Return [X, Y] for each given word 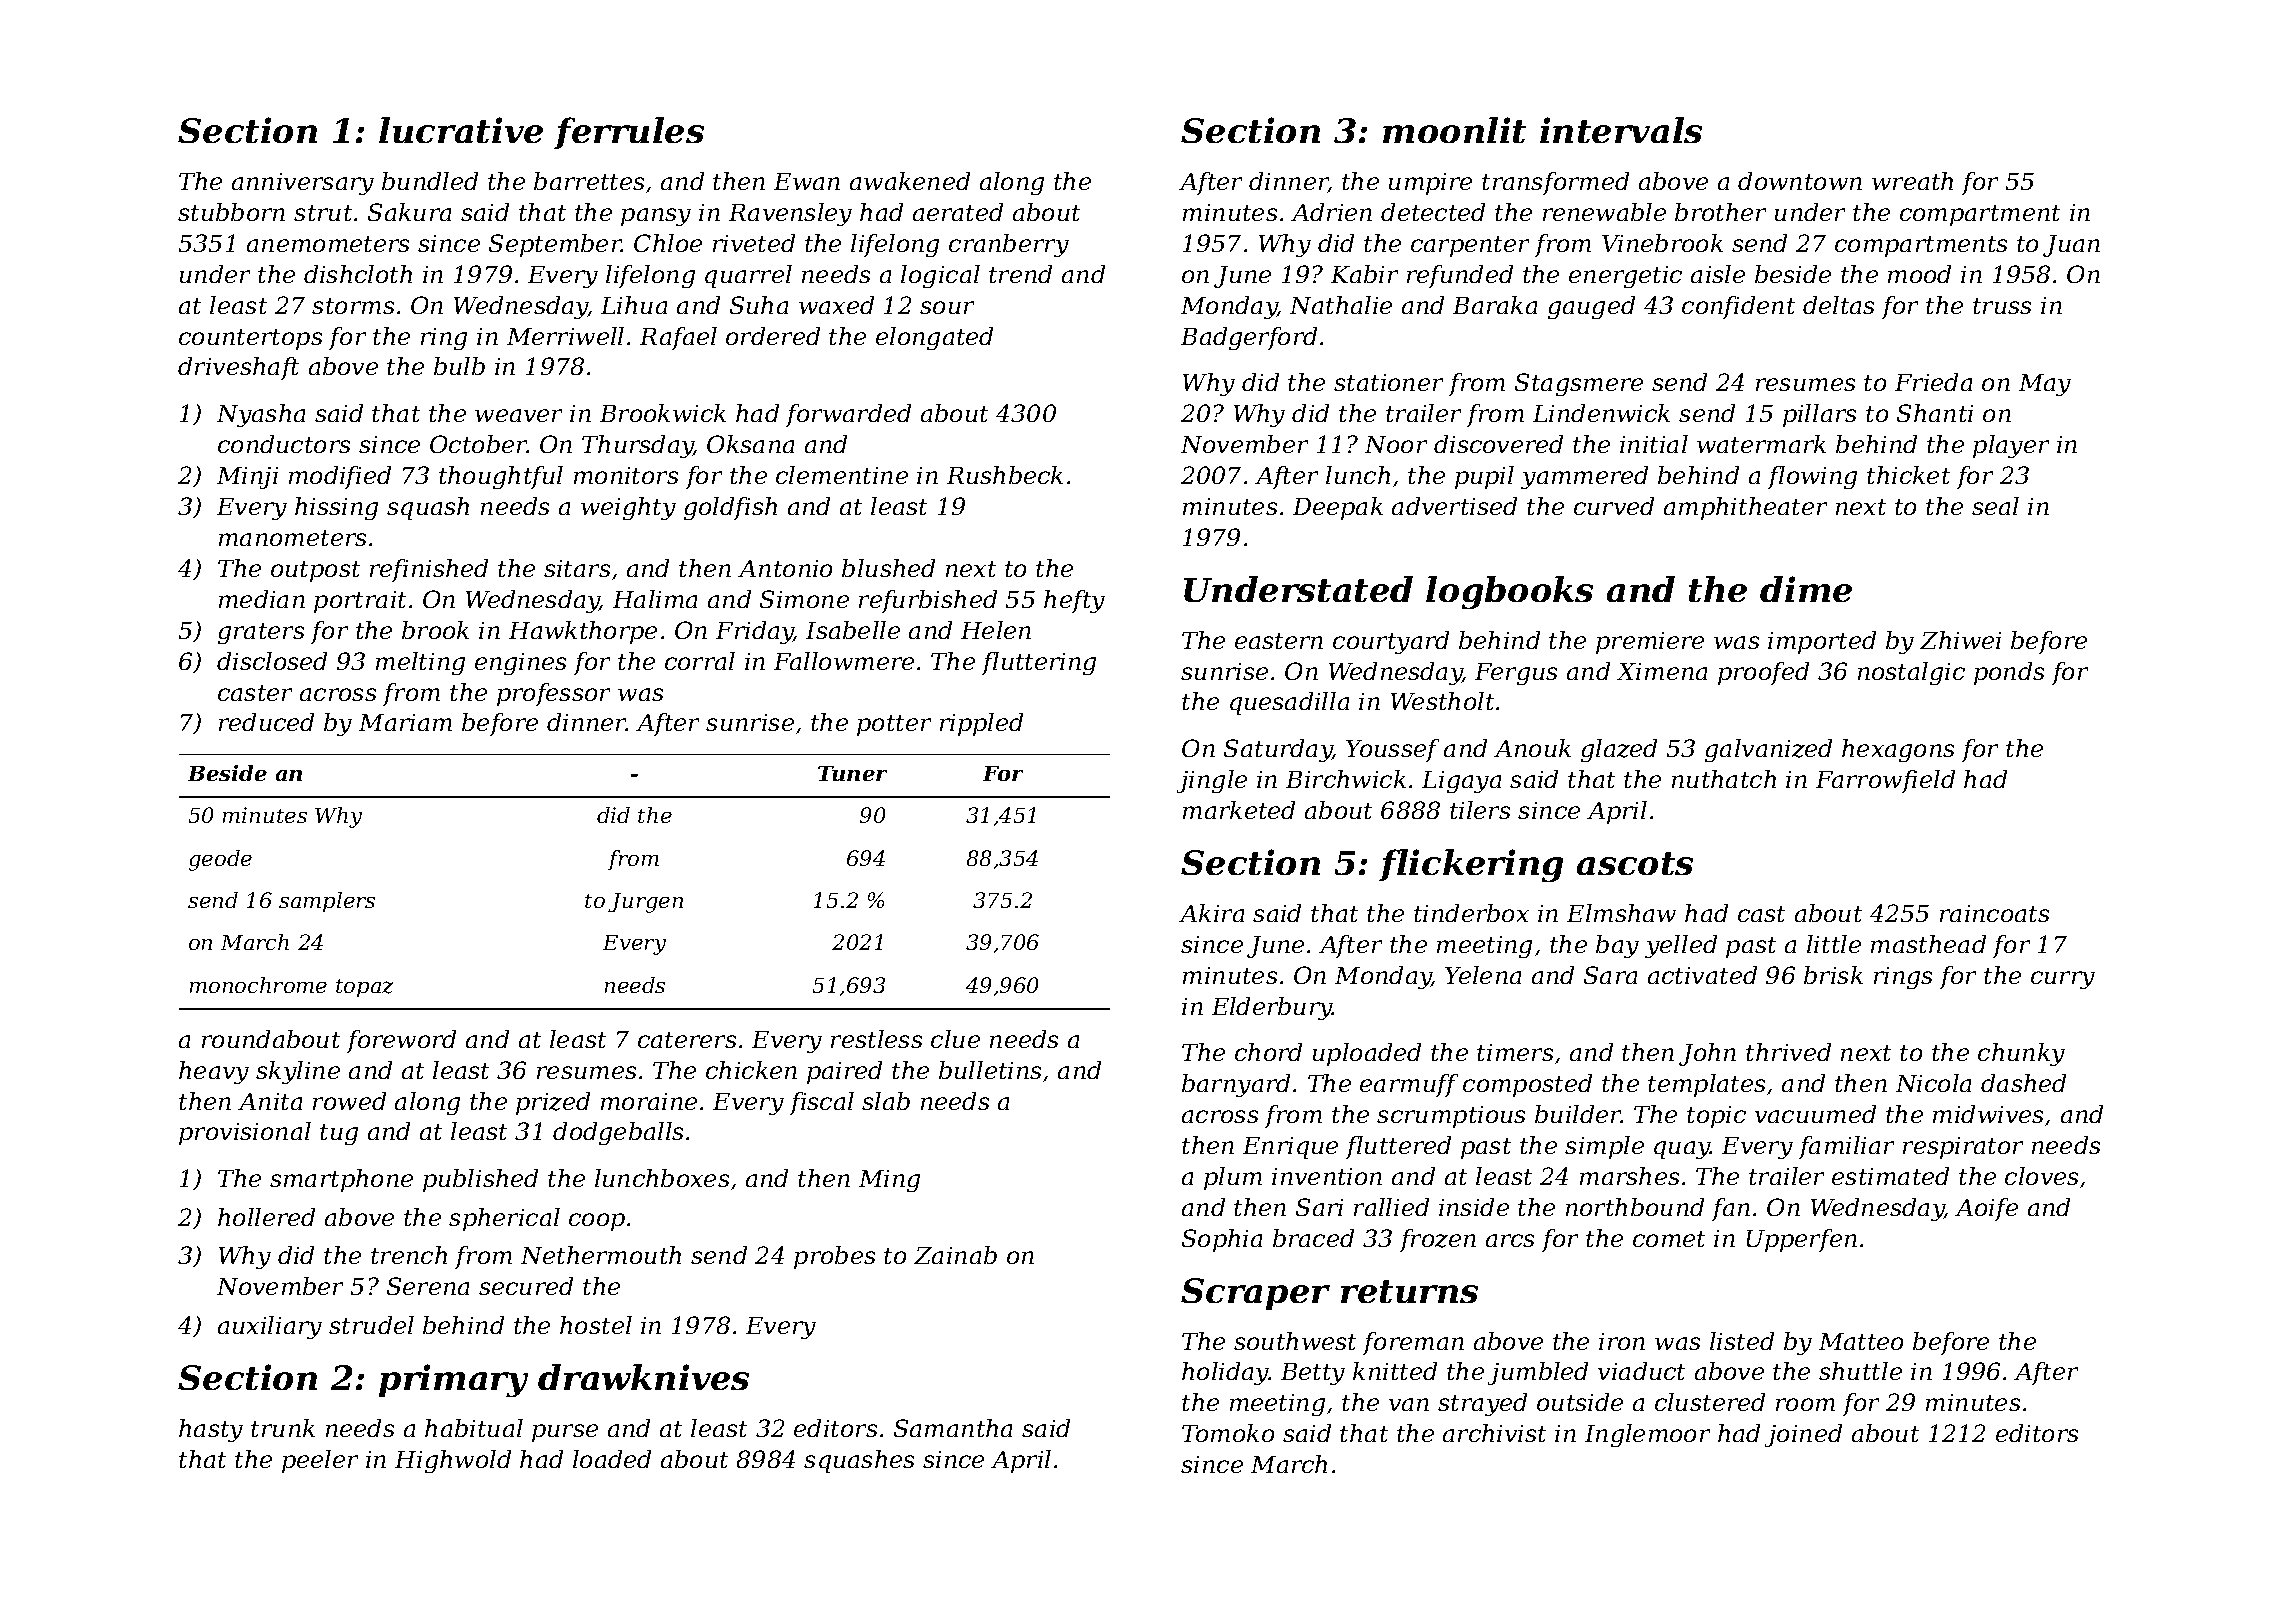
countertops [250, 339]
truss [2002, 306]
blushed [888, 568]
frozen [1438, 1240]
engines [520, 664]
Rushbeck [1005, 475]
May [2045, 385]
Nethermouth [601, 1255]
